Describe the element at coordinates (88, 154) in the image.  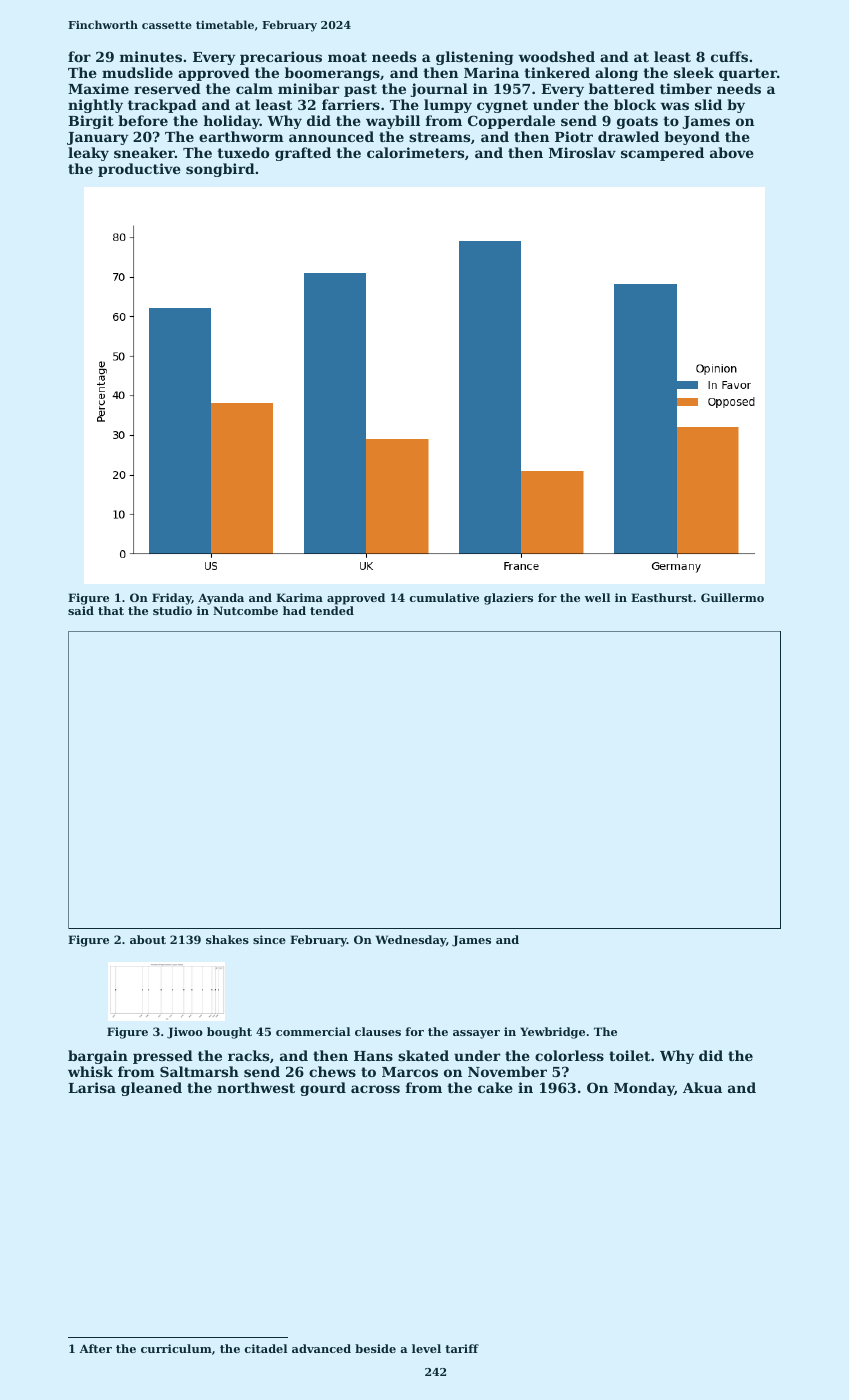
I see `leaky` at that location.
